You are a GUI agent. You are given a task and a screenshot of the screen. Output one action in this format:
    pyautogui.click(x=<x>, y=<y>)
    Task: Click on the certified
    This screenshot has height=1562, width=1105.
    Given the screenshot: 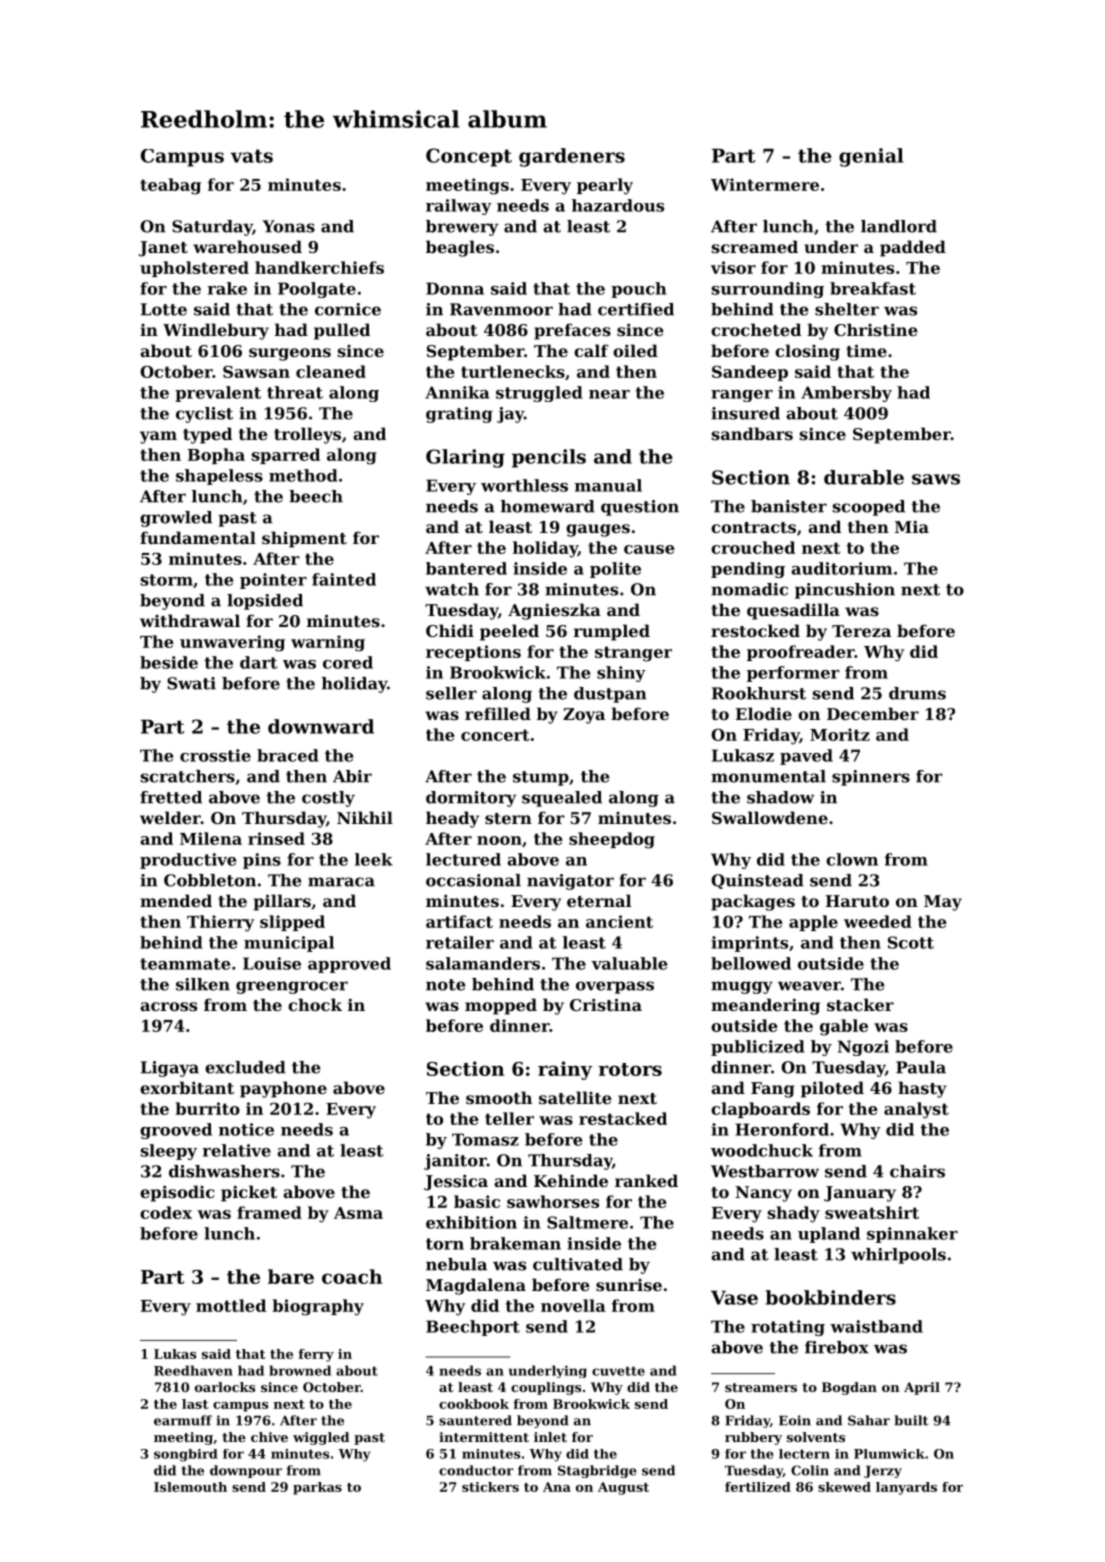 What is the action you would take?
    pyautogui.click(x=636, y=309)
